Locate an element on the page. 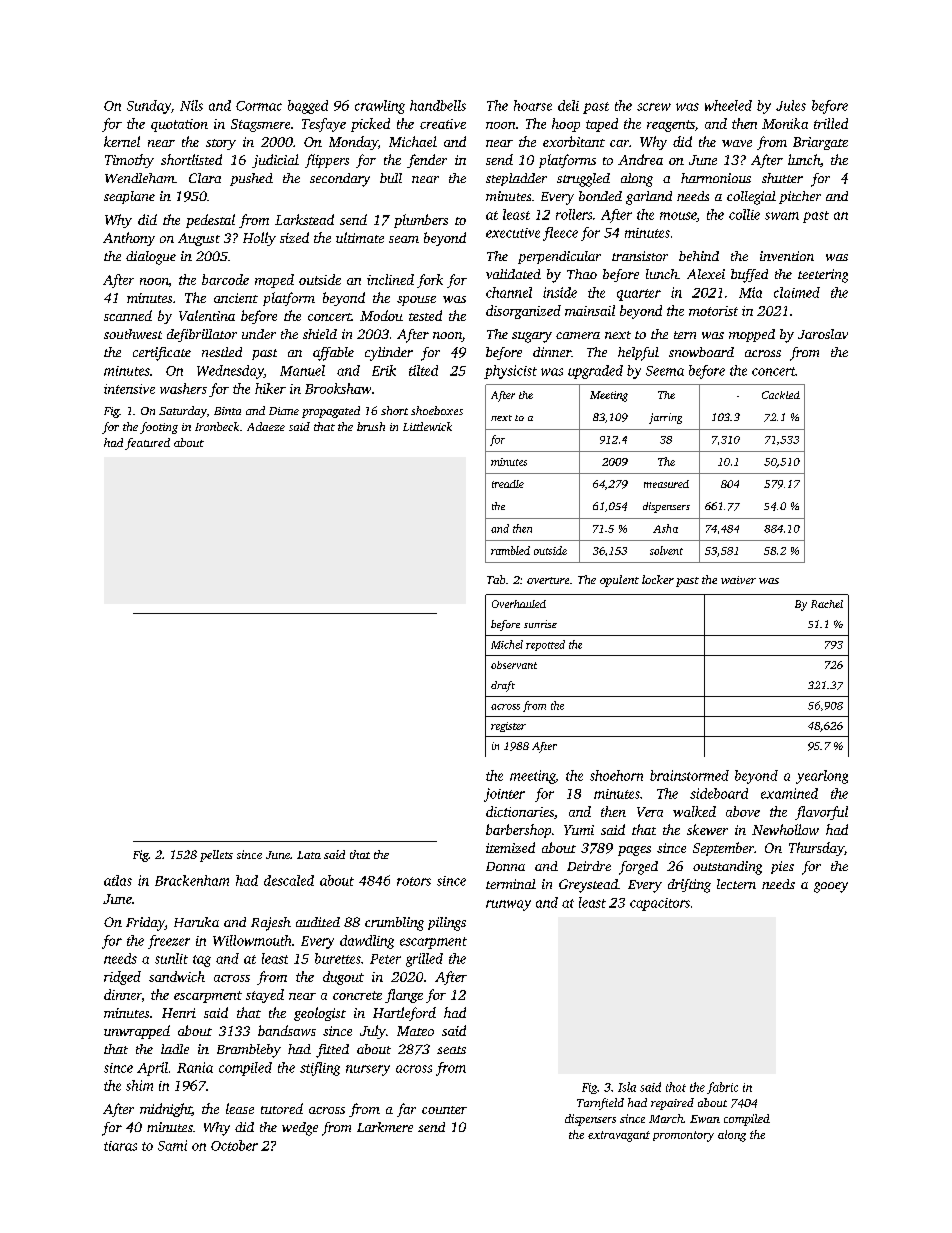 The image size is (952, 1233). midnight is located at coordinates (166, 1110).
